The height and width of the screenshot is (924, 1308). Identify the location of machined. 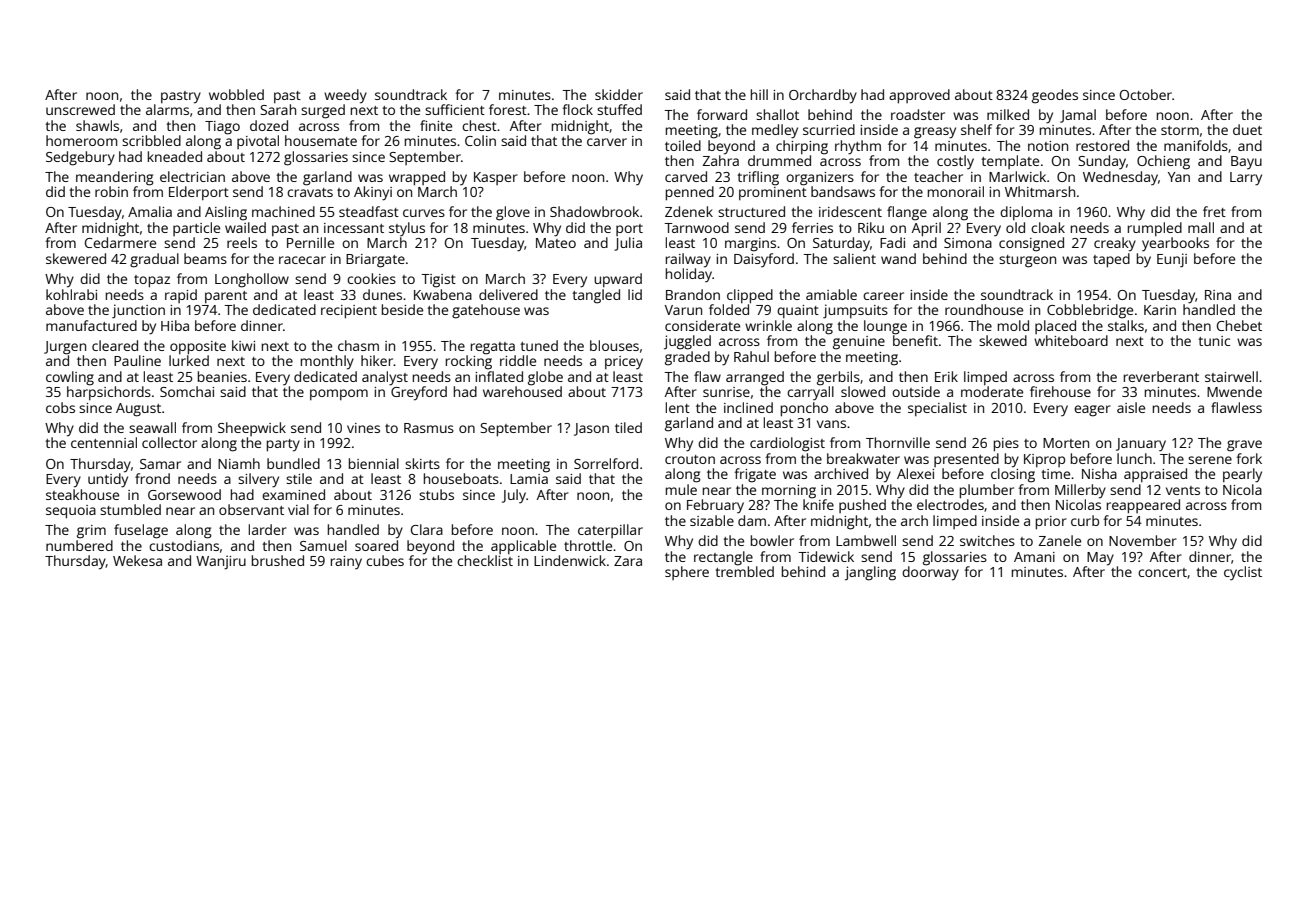
(283, 211).
